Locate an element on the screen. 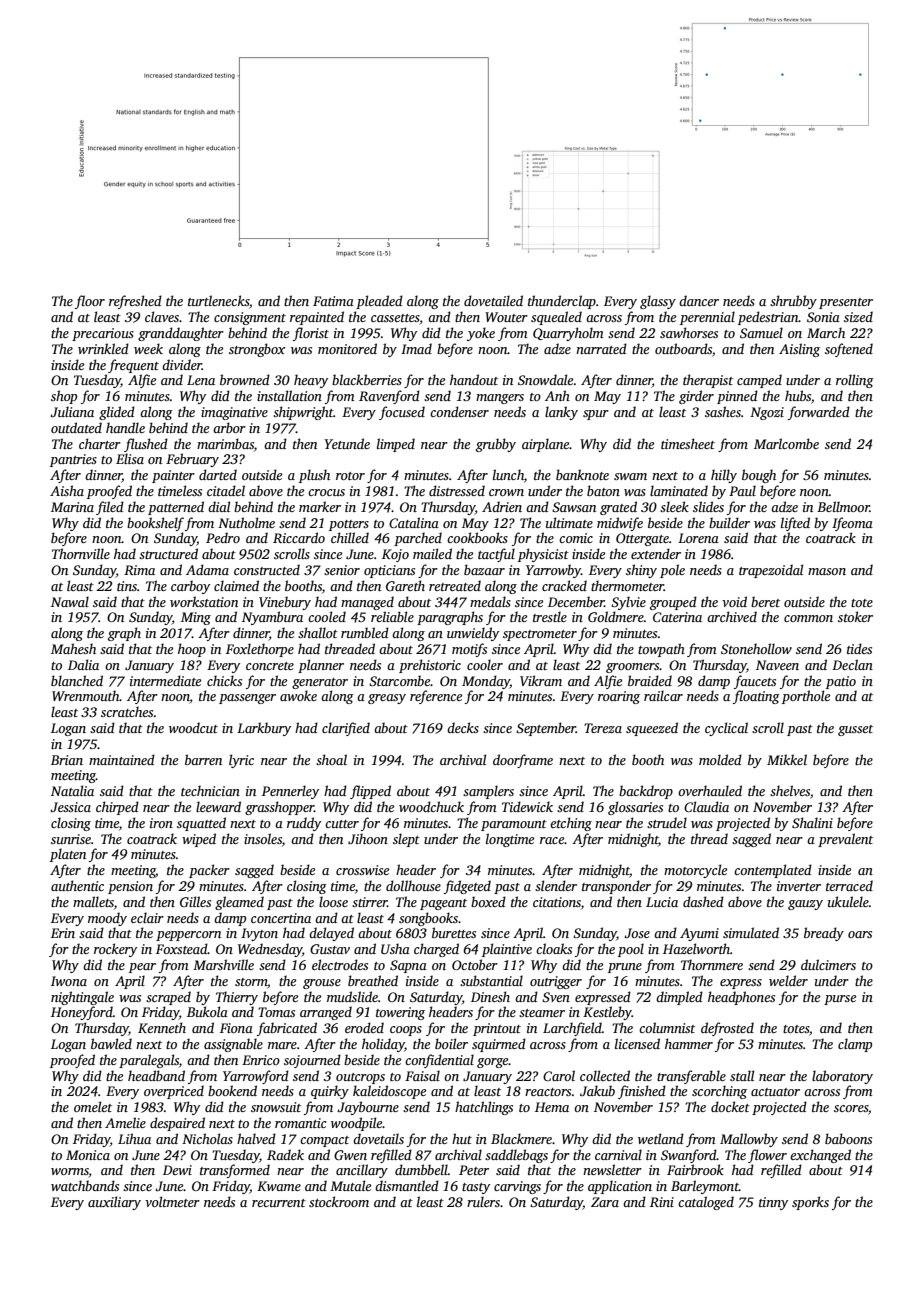  girder is located at coordinates (696, 397).
